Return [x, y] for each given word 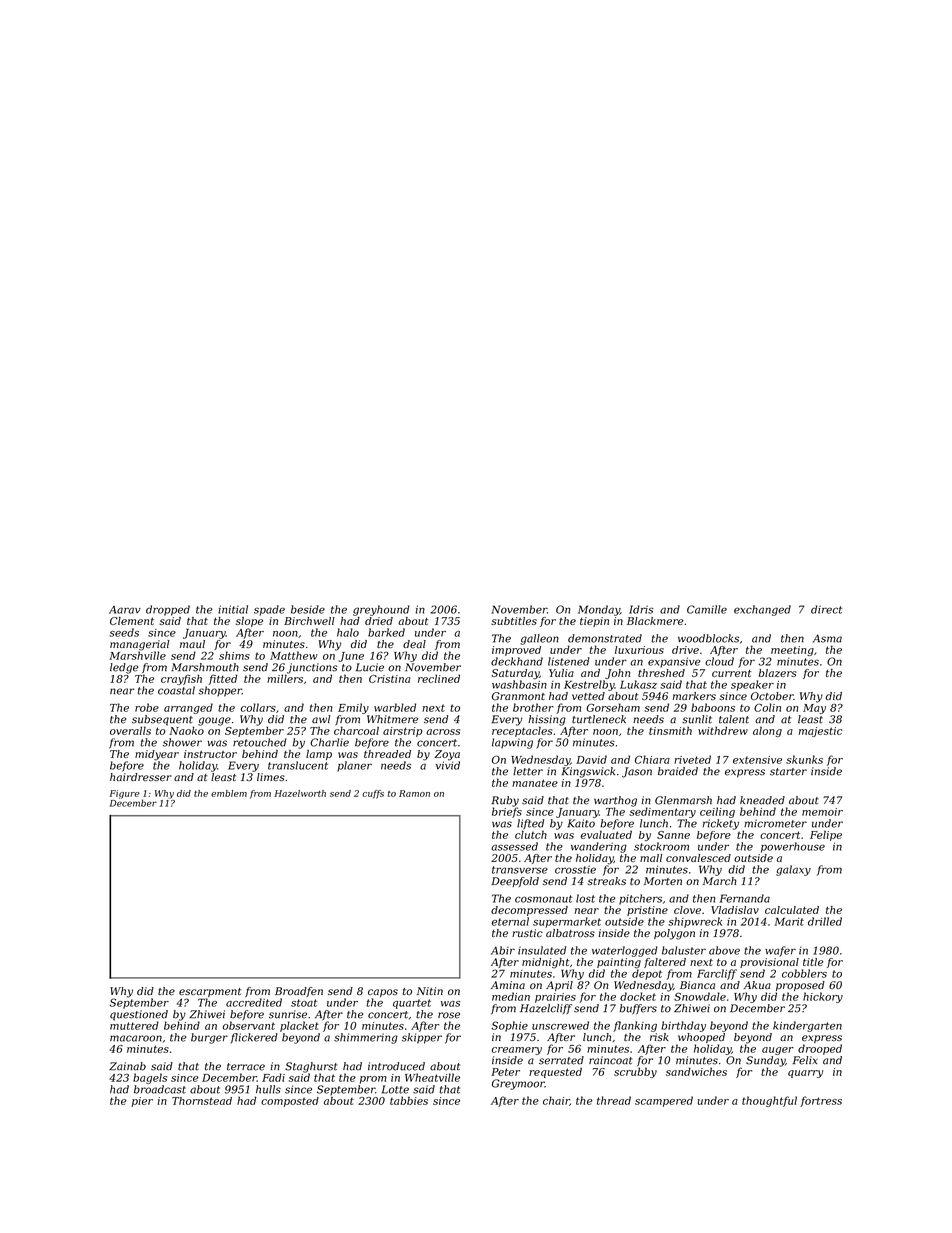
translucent [298, 765]
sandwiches [696, 1071]
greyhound [381, 610]
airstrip [403, 732]
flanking [635, 1026]
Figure [125, 794]
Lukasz [638, 684]
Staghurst [311, 1067]
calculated [792, 910]
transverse [520, 870]
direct [826, 609]
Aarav [125, 610]
